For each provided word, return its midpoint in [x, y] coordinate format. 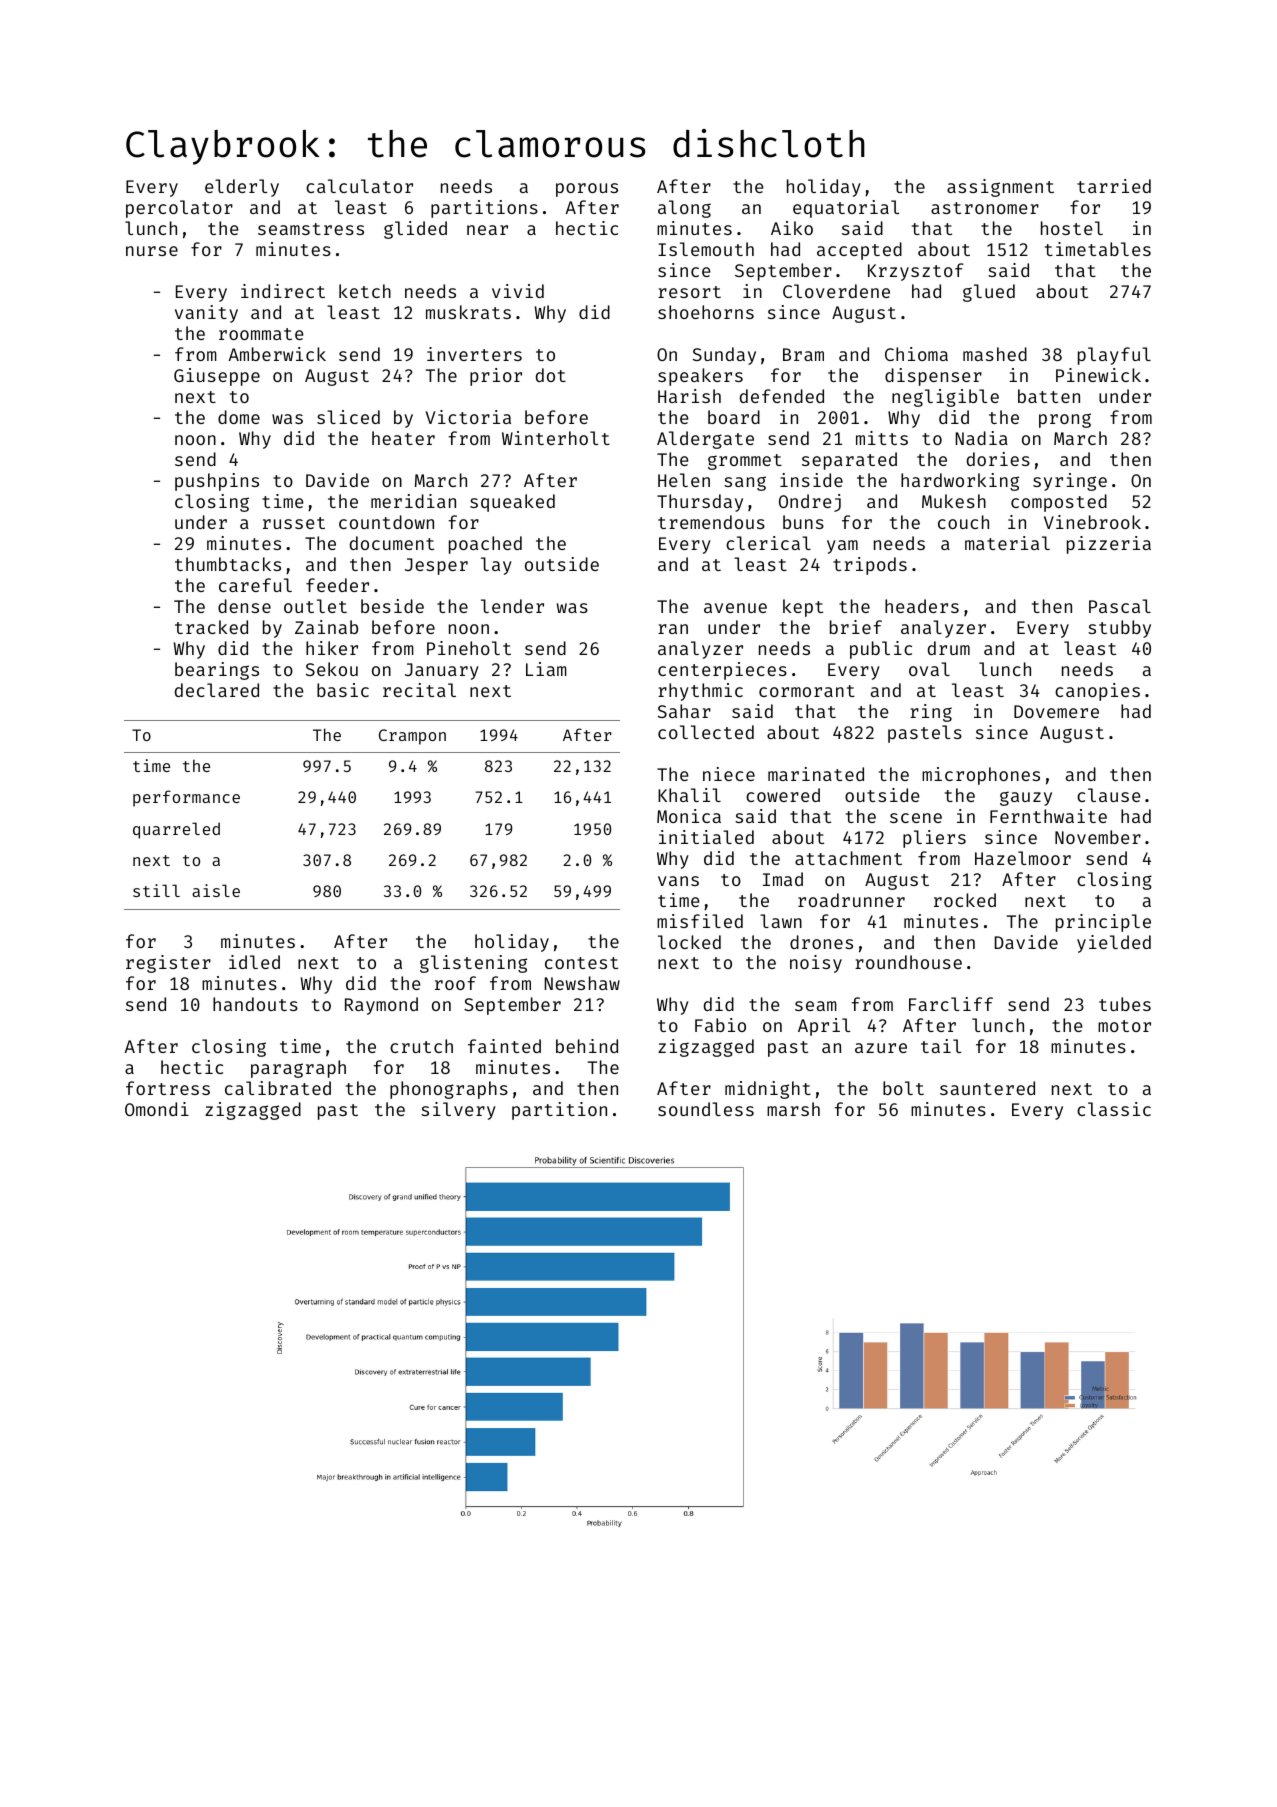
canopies [1097, 692]
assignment [1000, 188]
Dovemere [1056, 711]
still [156, 890]
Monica [689, 816]
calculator [359, 186]
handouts [255, 1004]
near [487, 230]
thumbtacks [228, 564]
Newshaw [582, 983]
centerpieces [722, 671]
